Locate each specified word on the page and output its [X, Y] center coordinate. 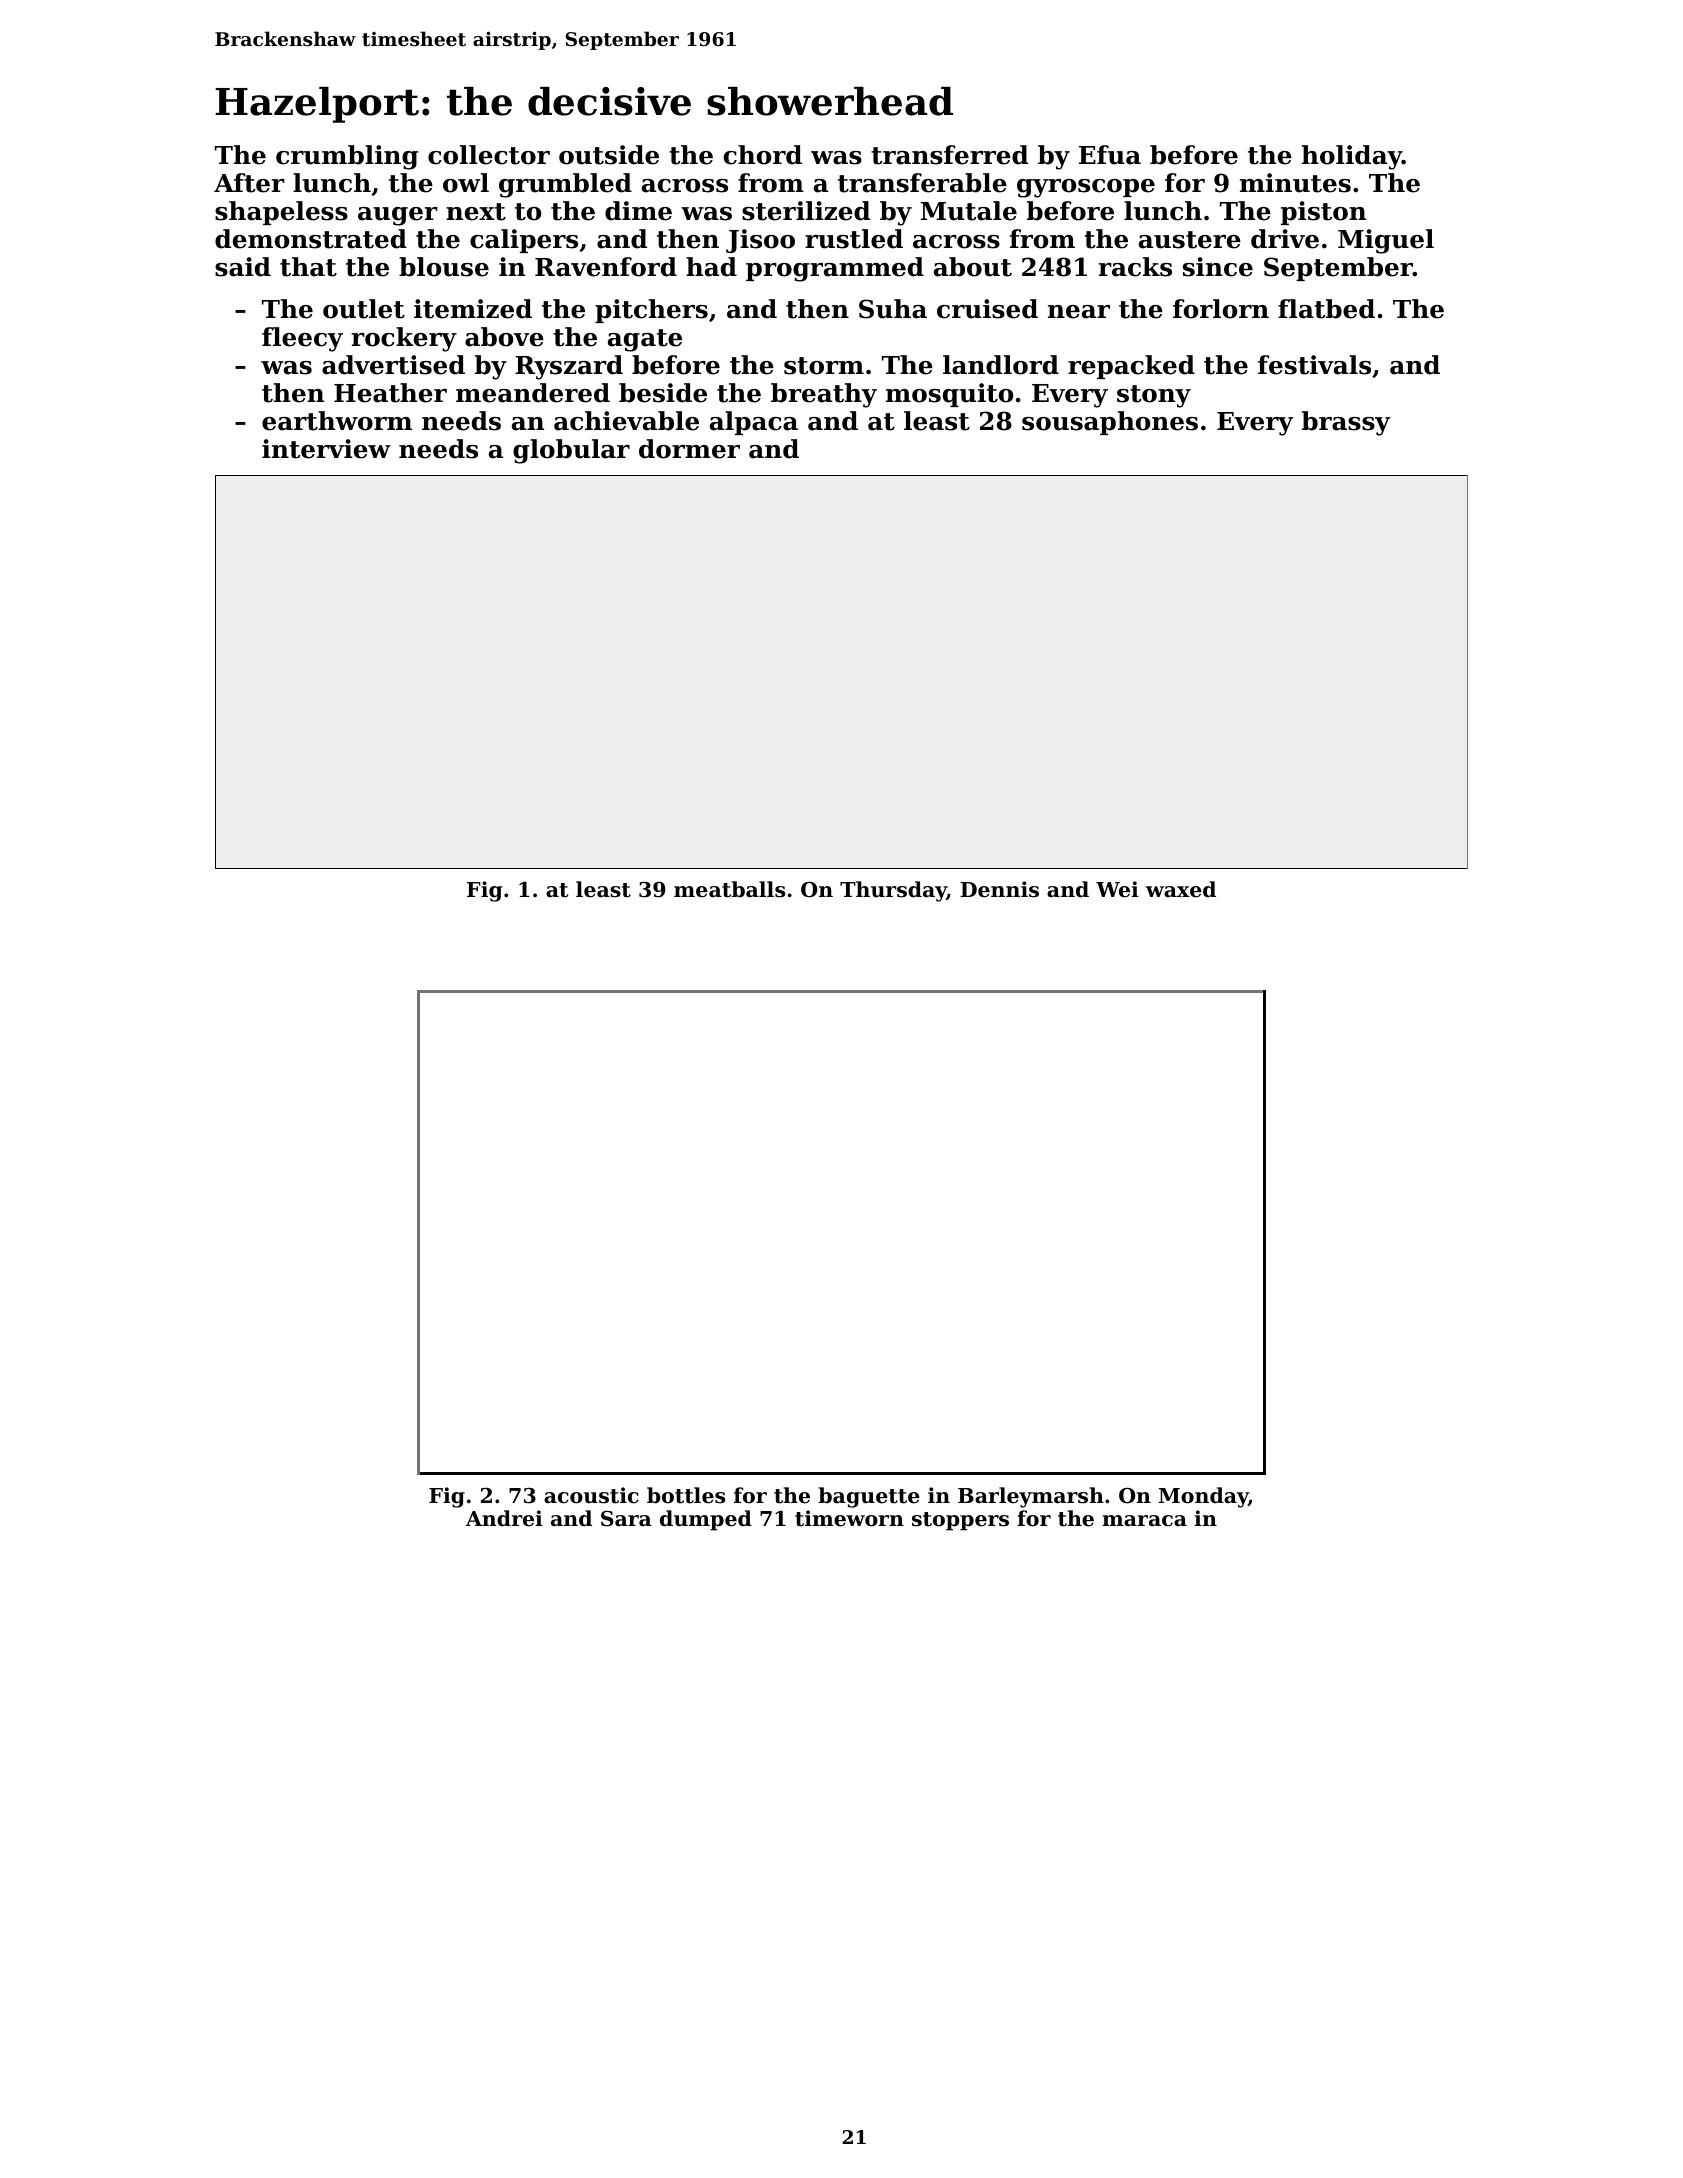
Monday [1204, 1497]
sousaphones [1110, 423]
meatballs [729, 889]
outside [609, 155]
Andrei [504, 1518]
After [249, 183]
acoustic [591, 1495]
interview [326, 449]
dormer [689, 449]
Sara [626, 1519]
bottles [686, 1495]
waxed [1181, 889]
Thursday [893, 891]
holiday [1352, 157]
